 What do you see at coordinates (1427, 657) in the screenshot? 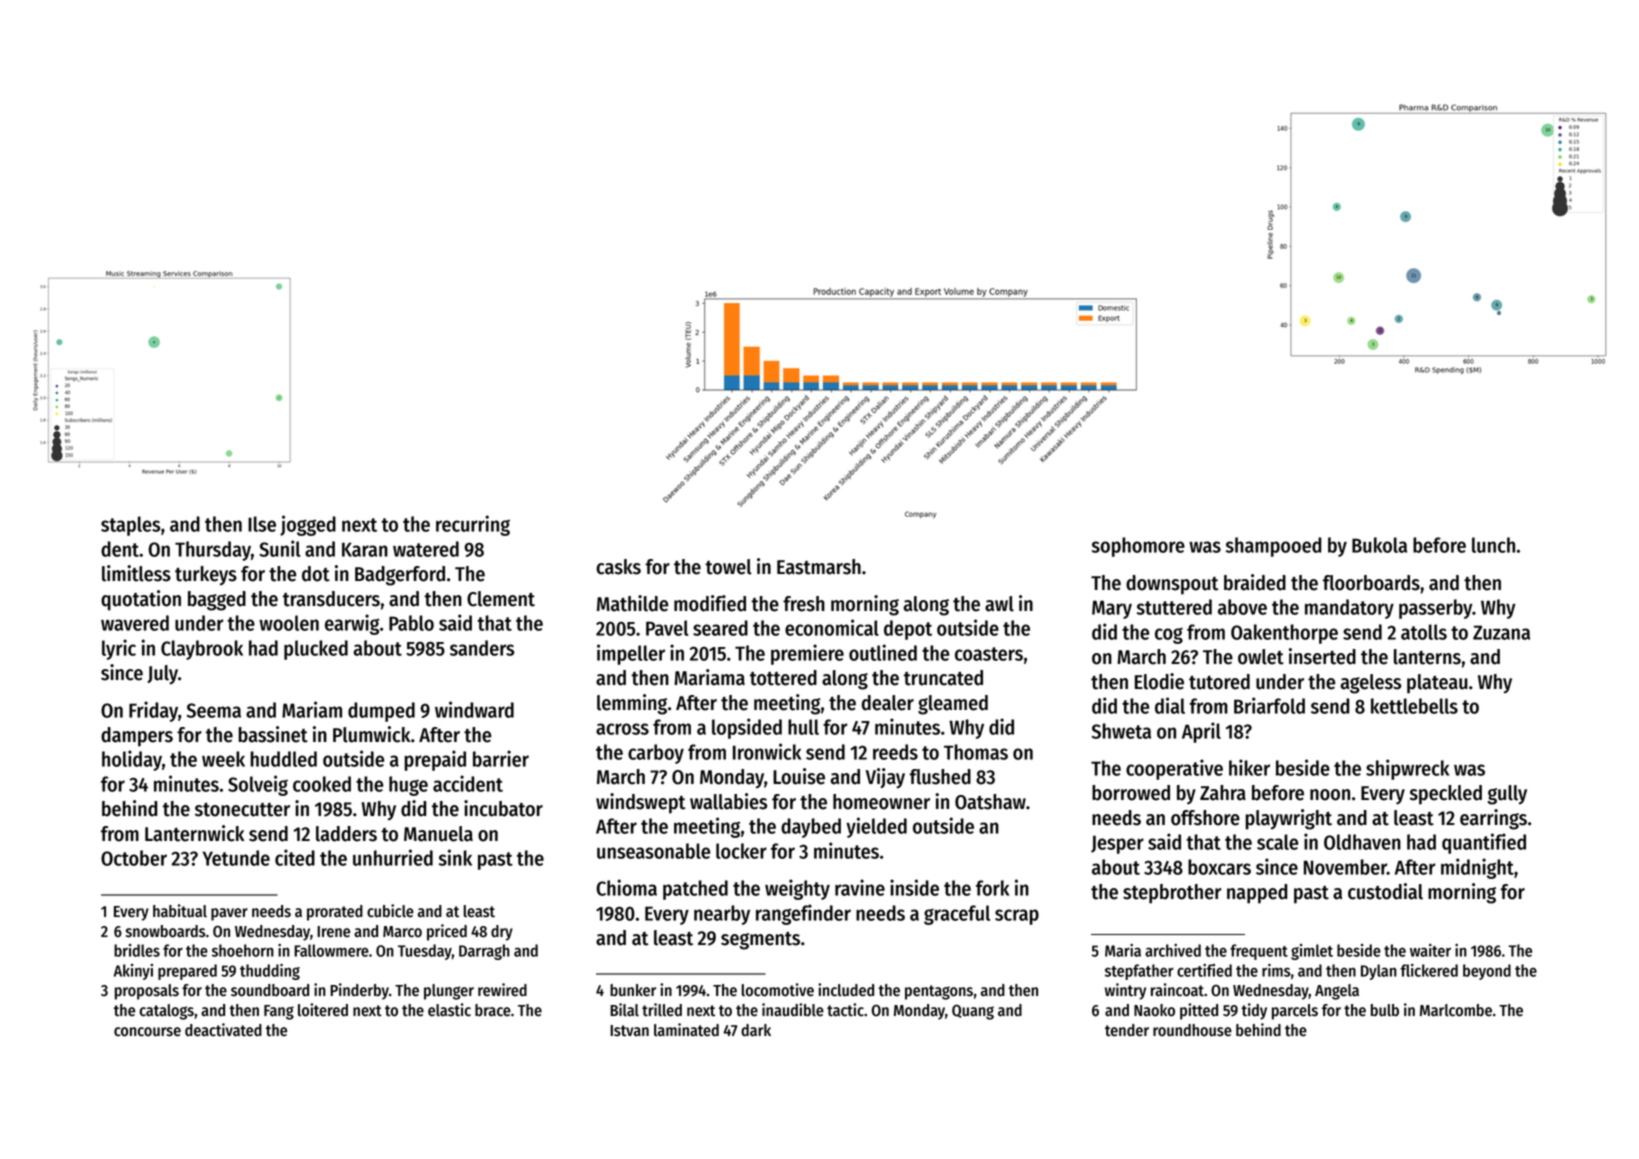
I see `lanterns` at bounding box center [1427, 657].
